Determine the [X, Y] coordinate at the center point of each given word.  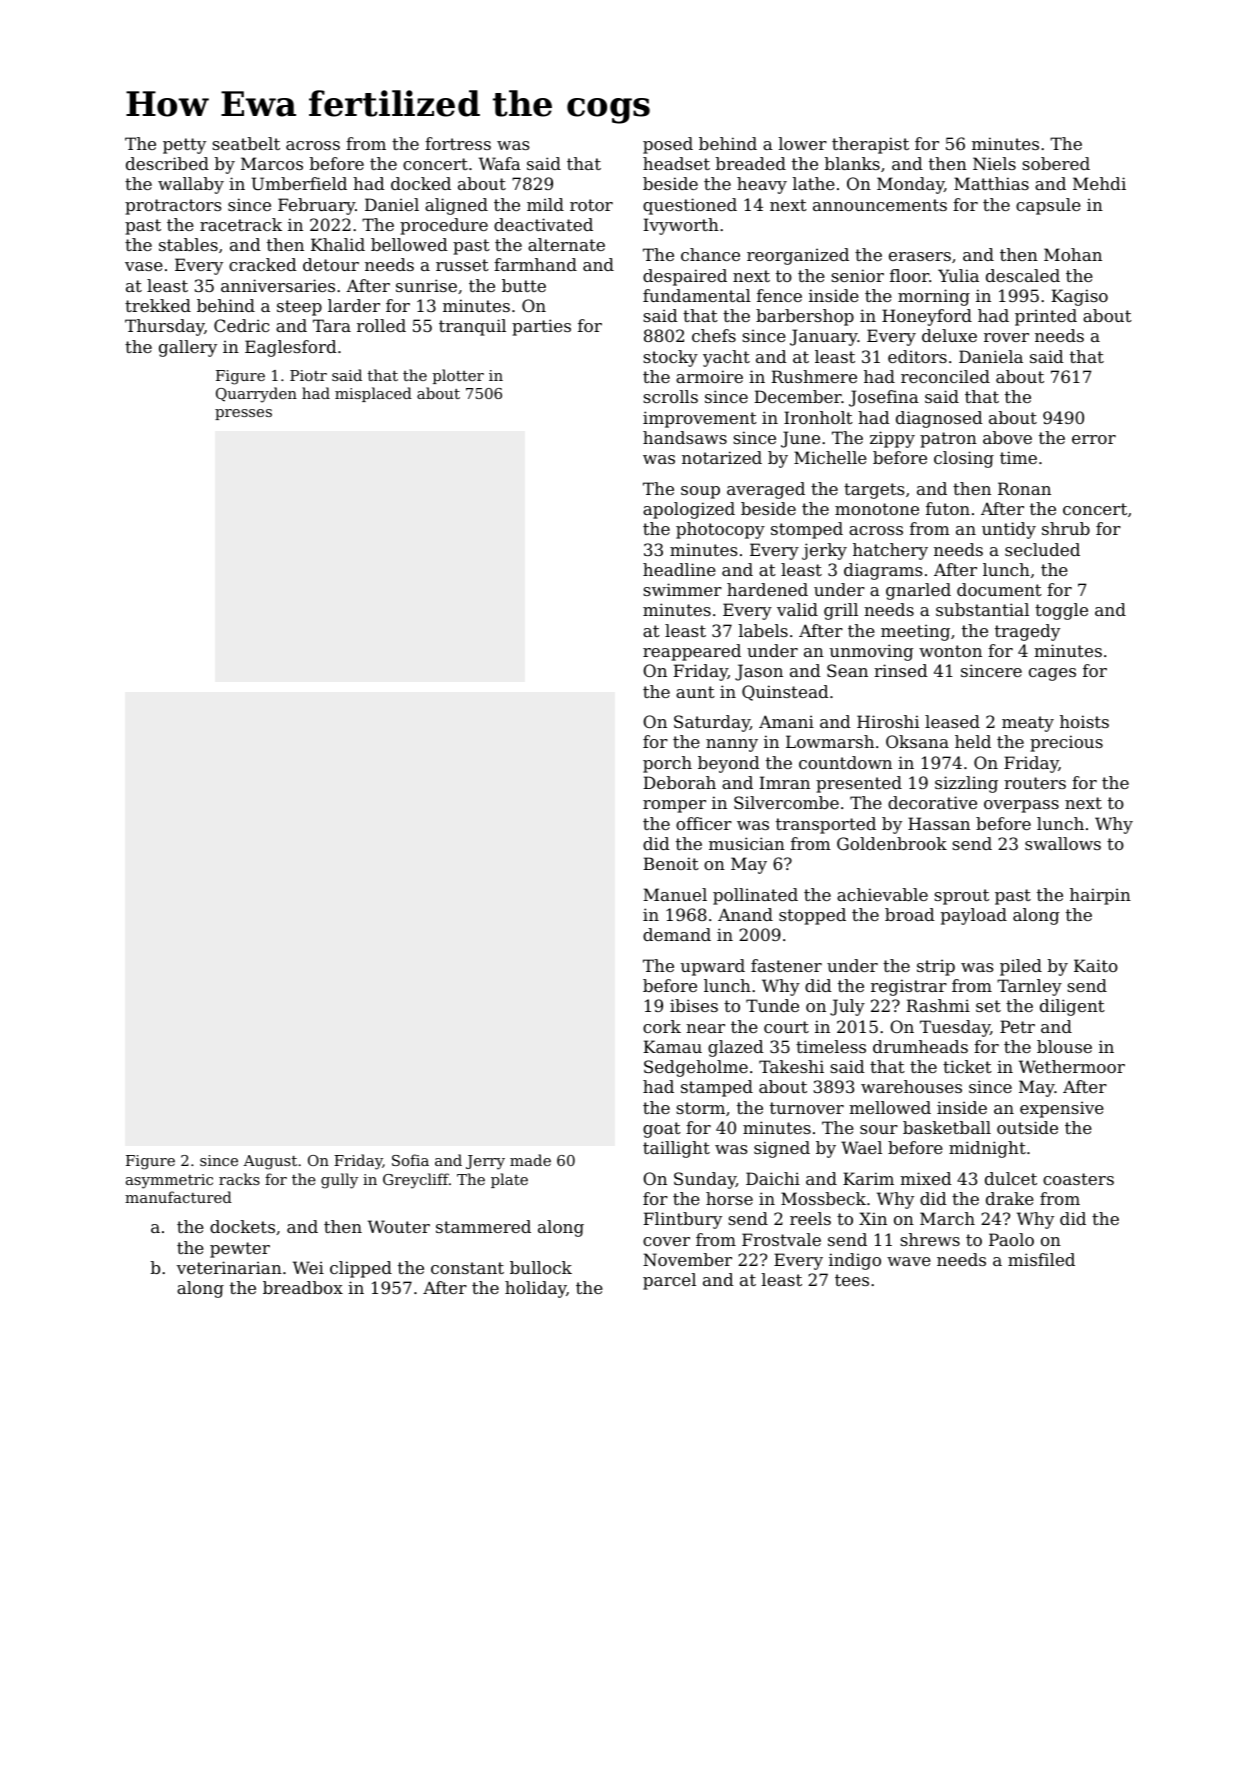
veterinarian [229, 1267]
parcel [669, 1281]
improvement [700, 419]
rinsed [901, 670]
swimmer [682, 589]
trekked [158, 305]
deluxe [949, 335]
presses [243, 414]
